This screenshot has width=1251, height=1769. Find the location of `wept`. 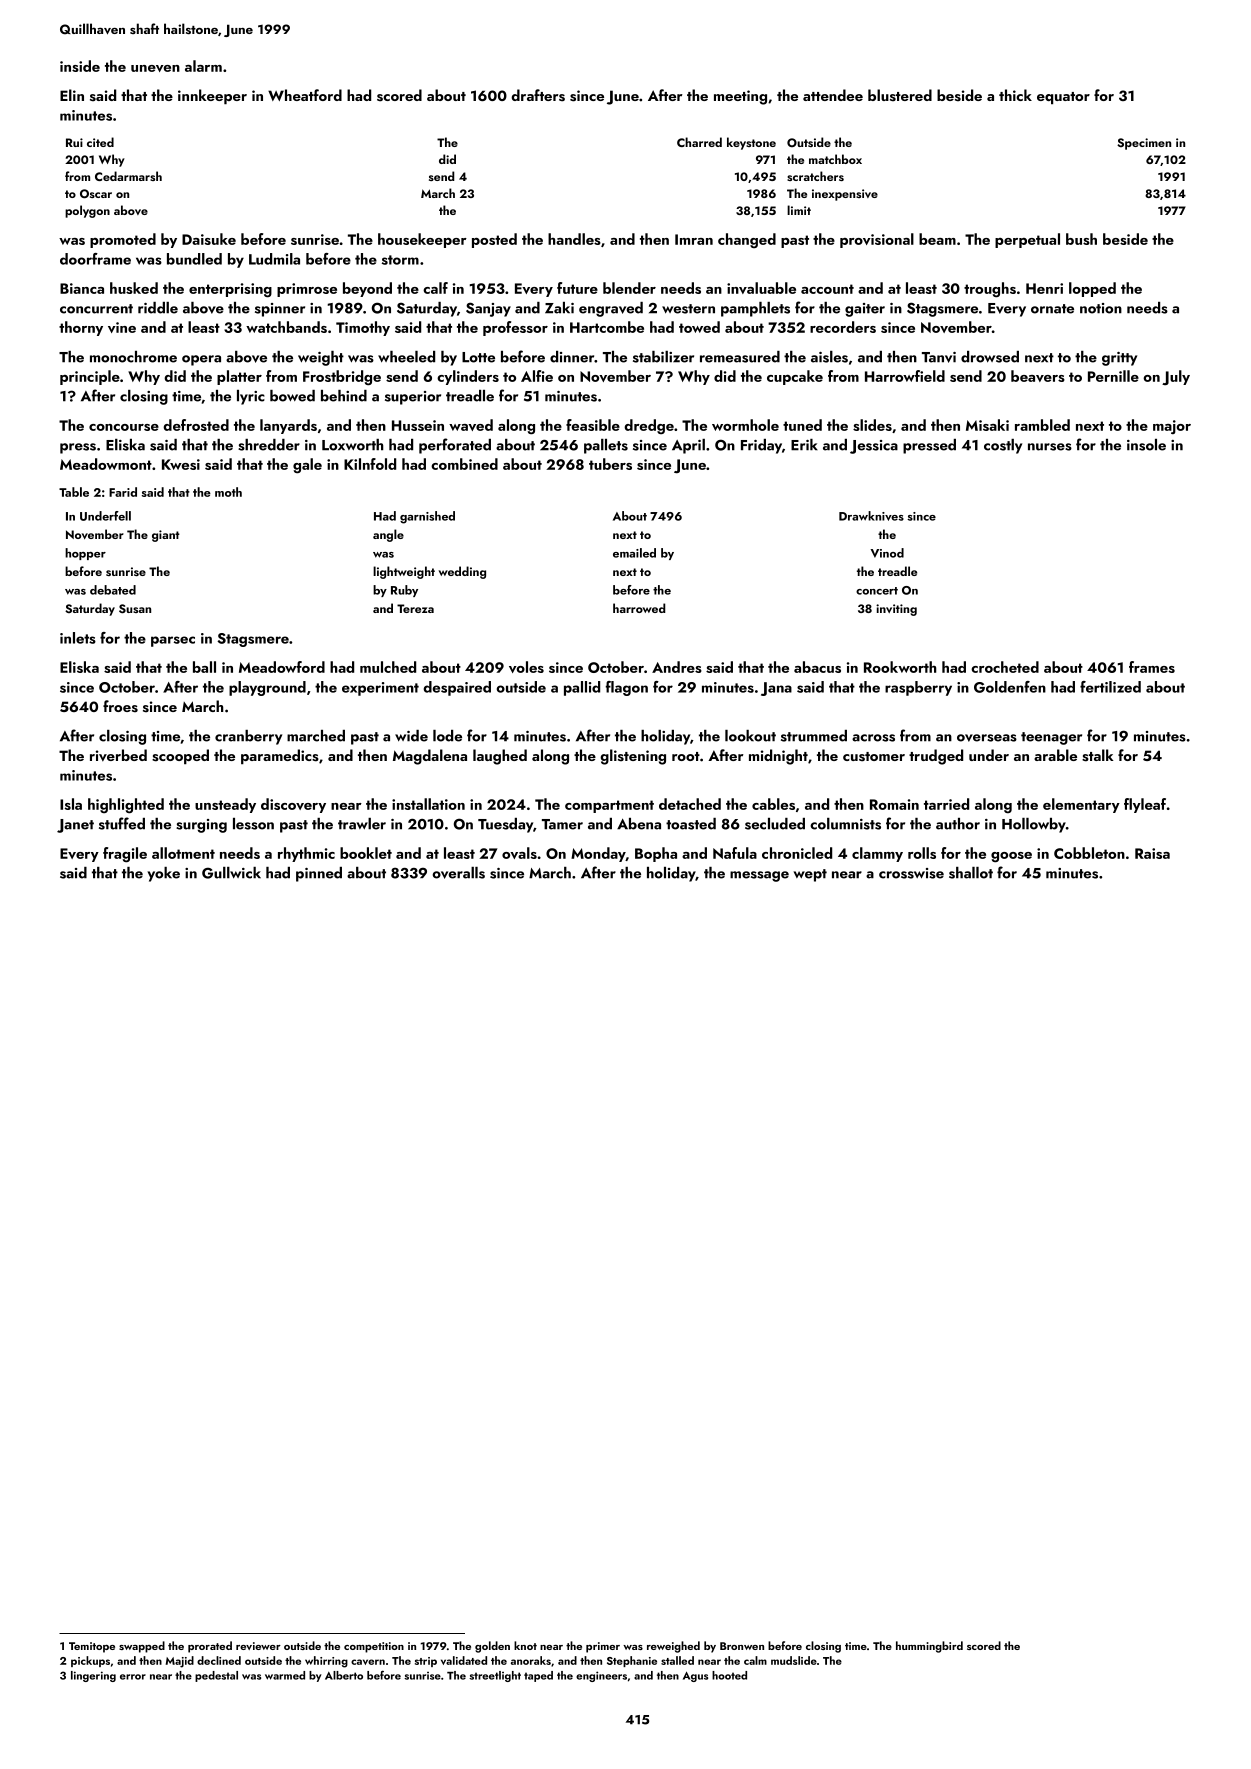

wept is located at coordinates (810, 875).
